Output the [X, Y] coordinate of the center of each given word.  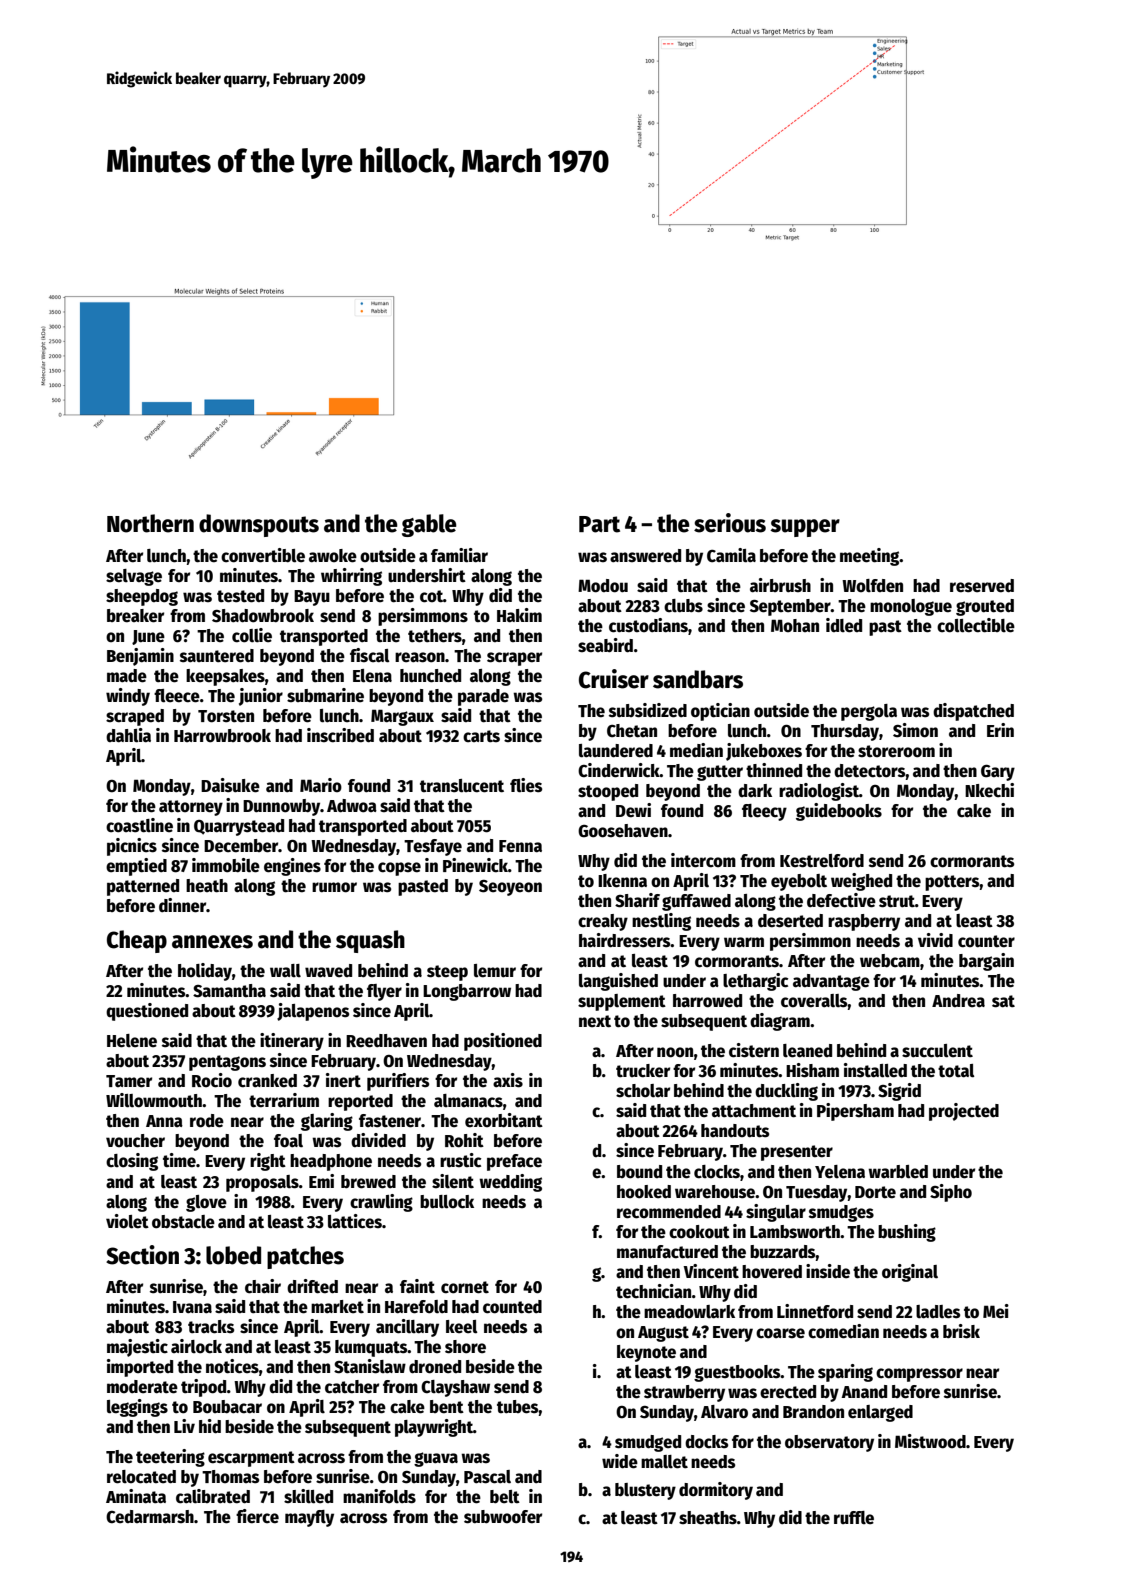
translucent [462, 786]
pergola [869, 712]
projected [964, 1112]
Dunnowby [281, 807]
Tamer [129, 1081]
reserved [982, 586]
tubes [518, 1407]
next [595, 1021]
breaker [135, 616]
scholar [643, 1091]
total [956, 1071]
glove [206, 1203]
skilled [308, 1496]
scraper [514, 659]
